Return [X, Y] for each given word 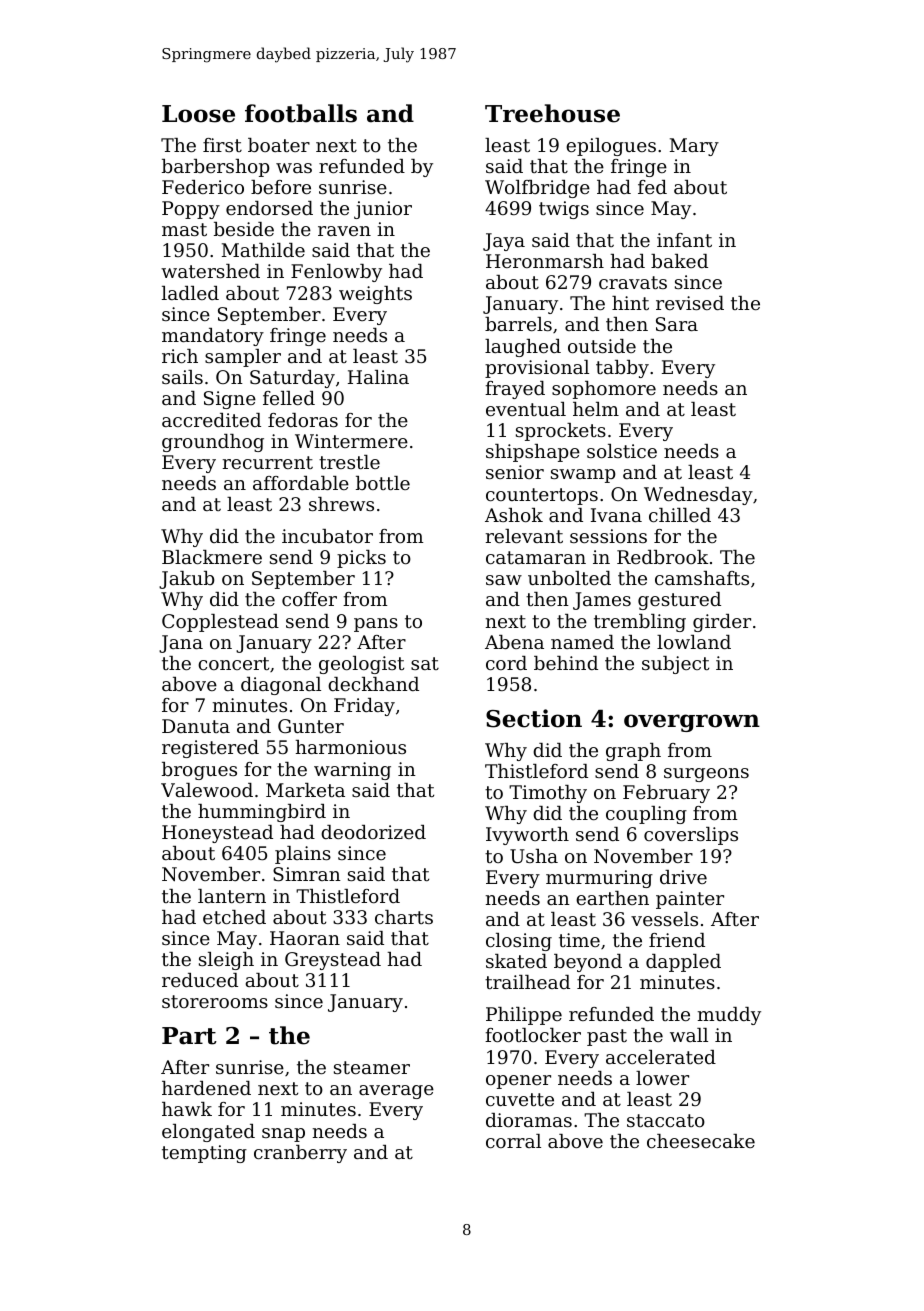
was [294, 168]
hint [630, 303]
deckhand [373, 684]
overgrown [692, 723]
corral [513, 1141]
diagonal [281, 686]
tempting [204, 1154]
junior [383, 210]
